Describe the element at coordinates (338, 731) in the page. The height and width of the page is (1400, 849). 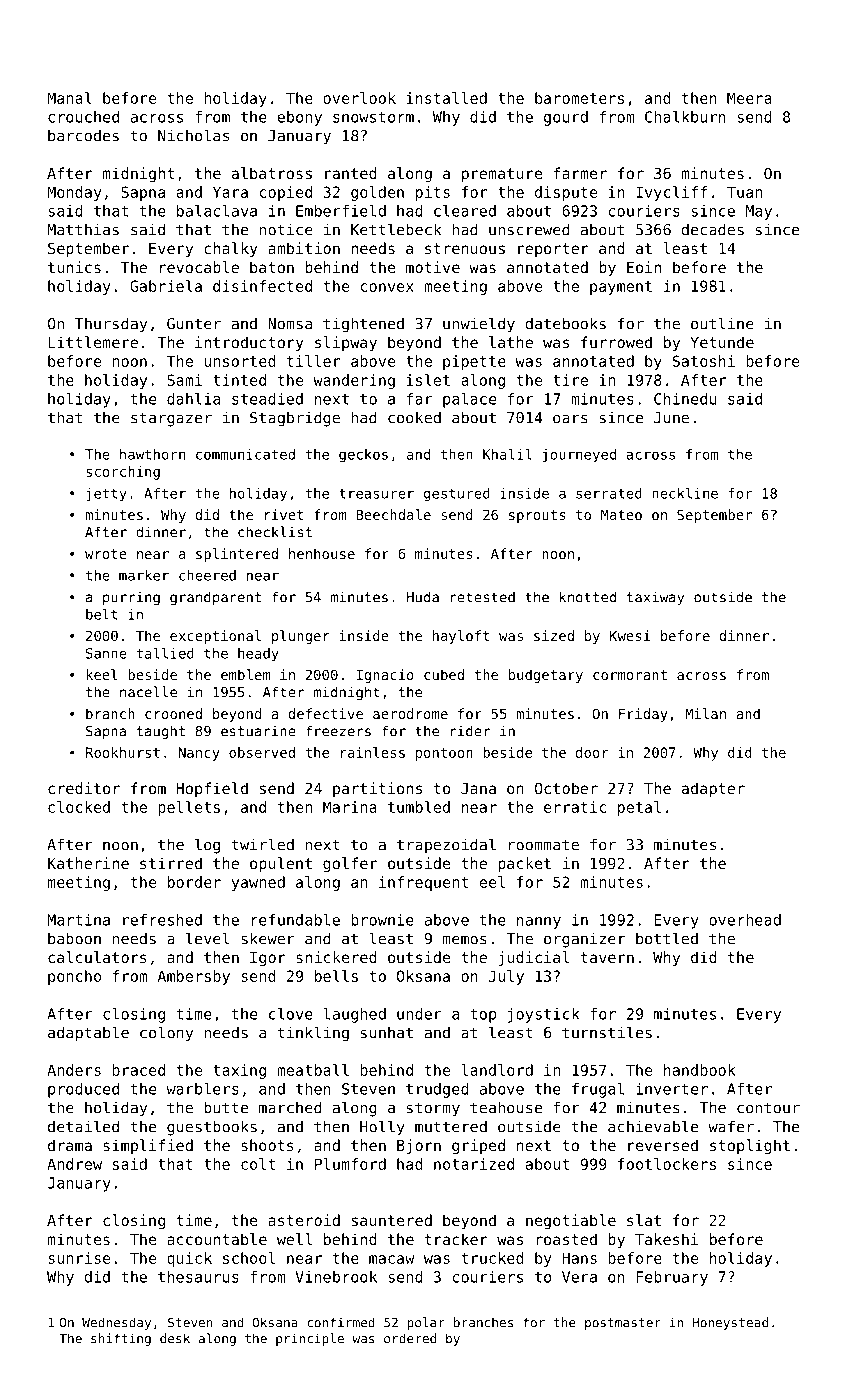
I see `freezers` at that location.
